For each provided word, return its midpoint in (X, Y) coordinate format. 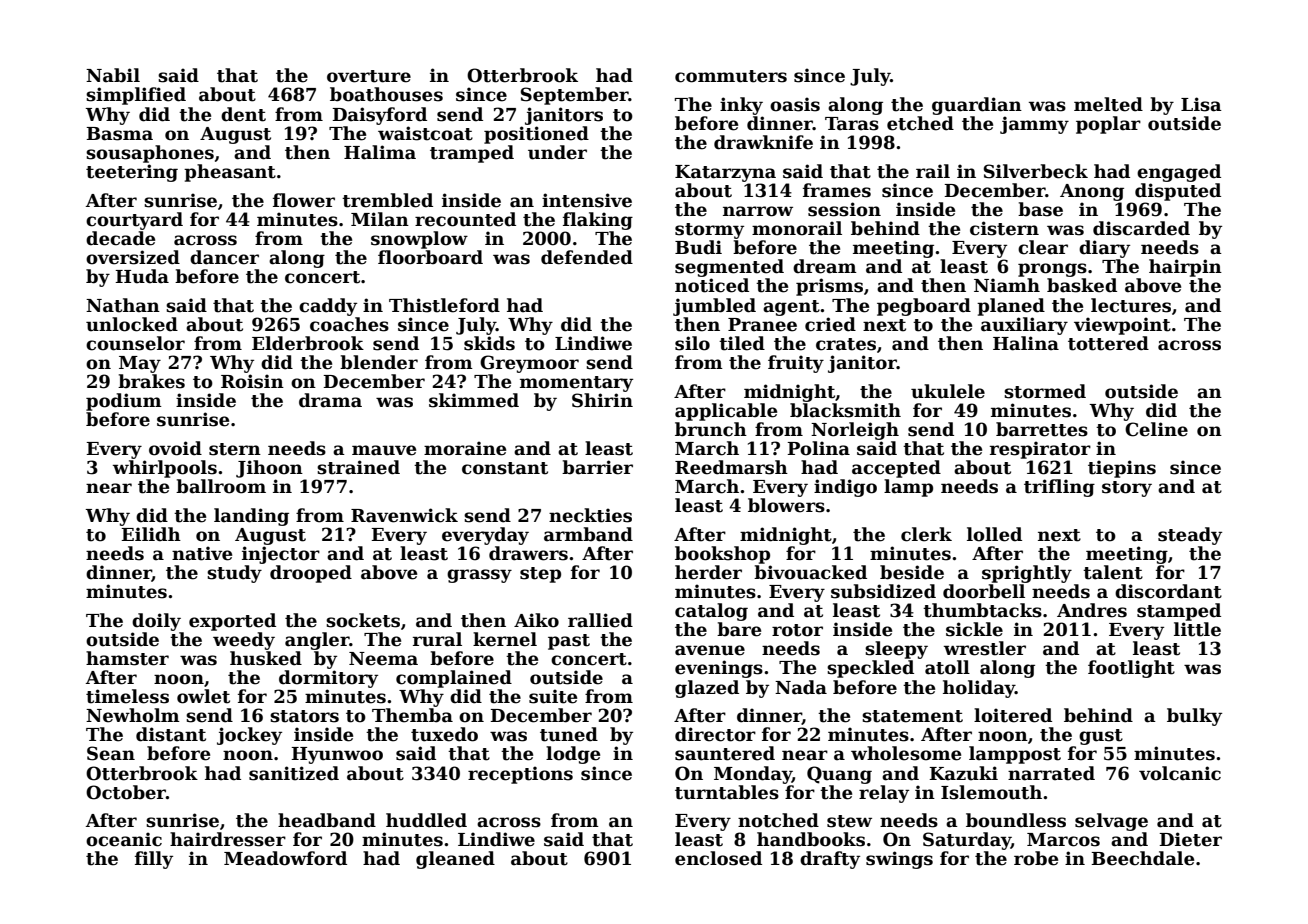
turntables (727, 792)
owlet (203, 696)
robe (1036, 858)
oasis (795, 104)
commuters (731, 76)
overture (369, 76)
